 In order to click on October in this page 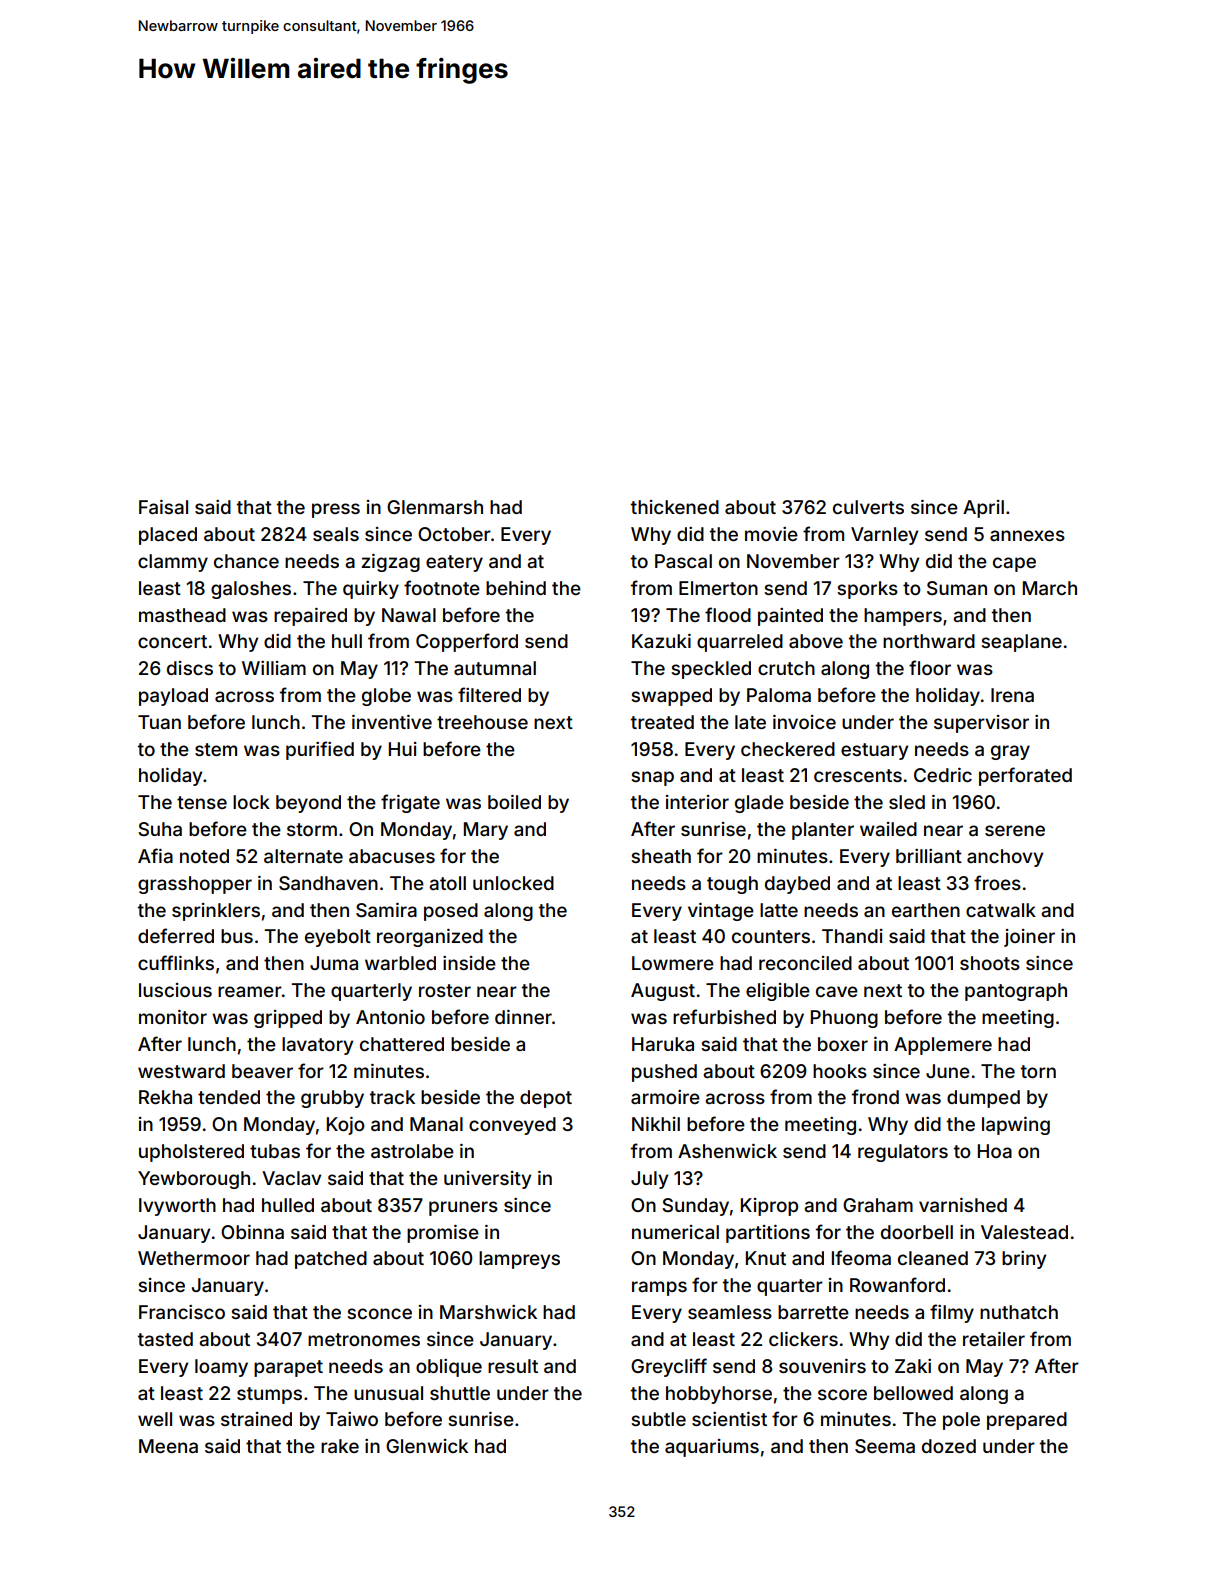, I will do `click(454, 534)`.
